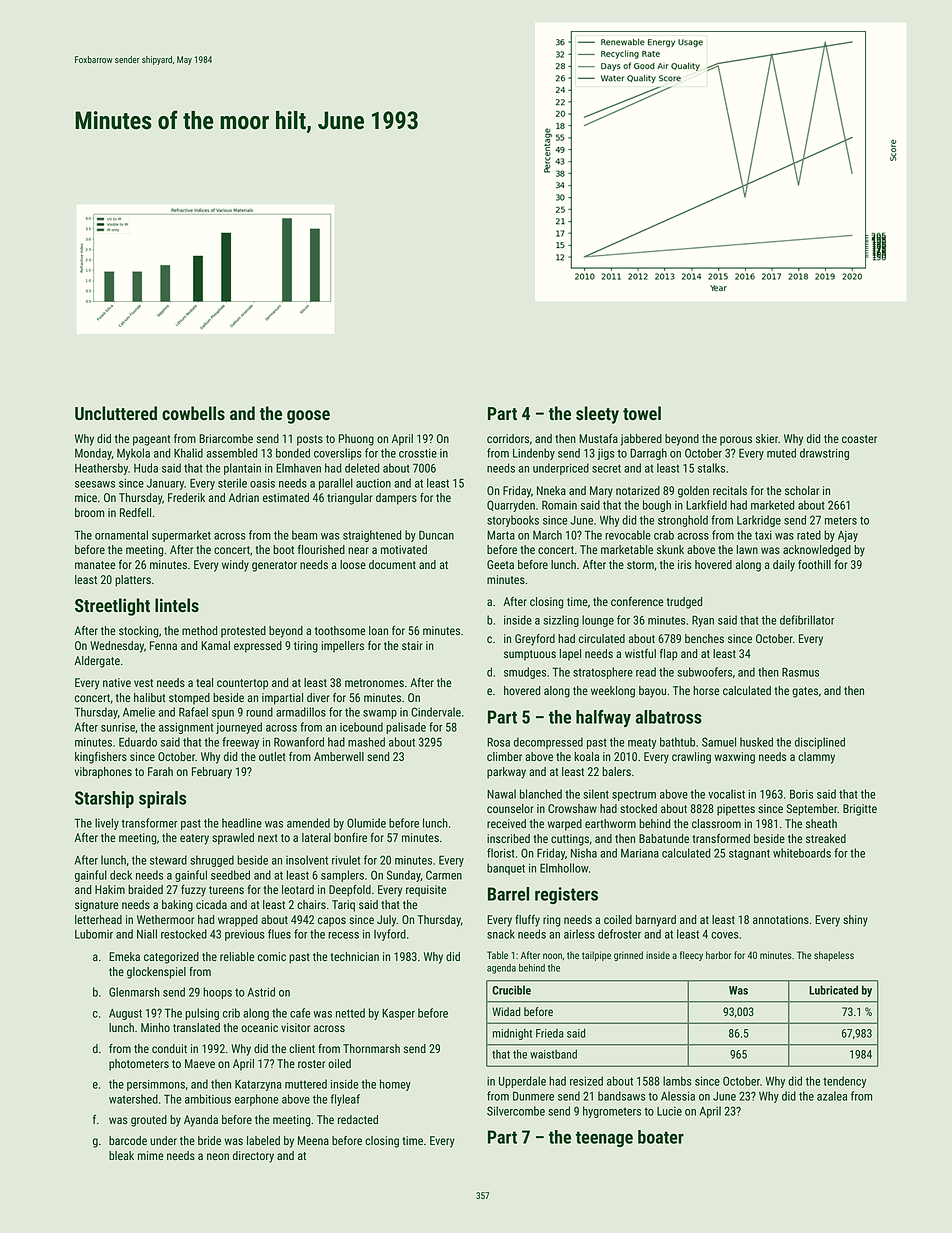 Image resolution: width=952 pixels, height=1233 pixels. Describe the element at coordinates (116, 413) in the page. I see `Uncluttered` at that location.
